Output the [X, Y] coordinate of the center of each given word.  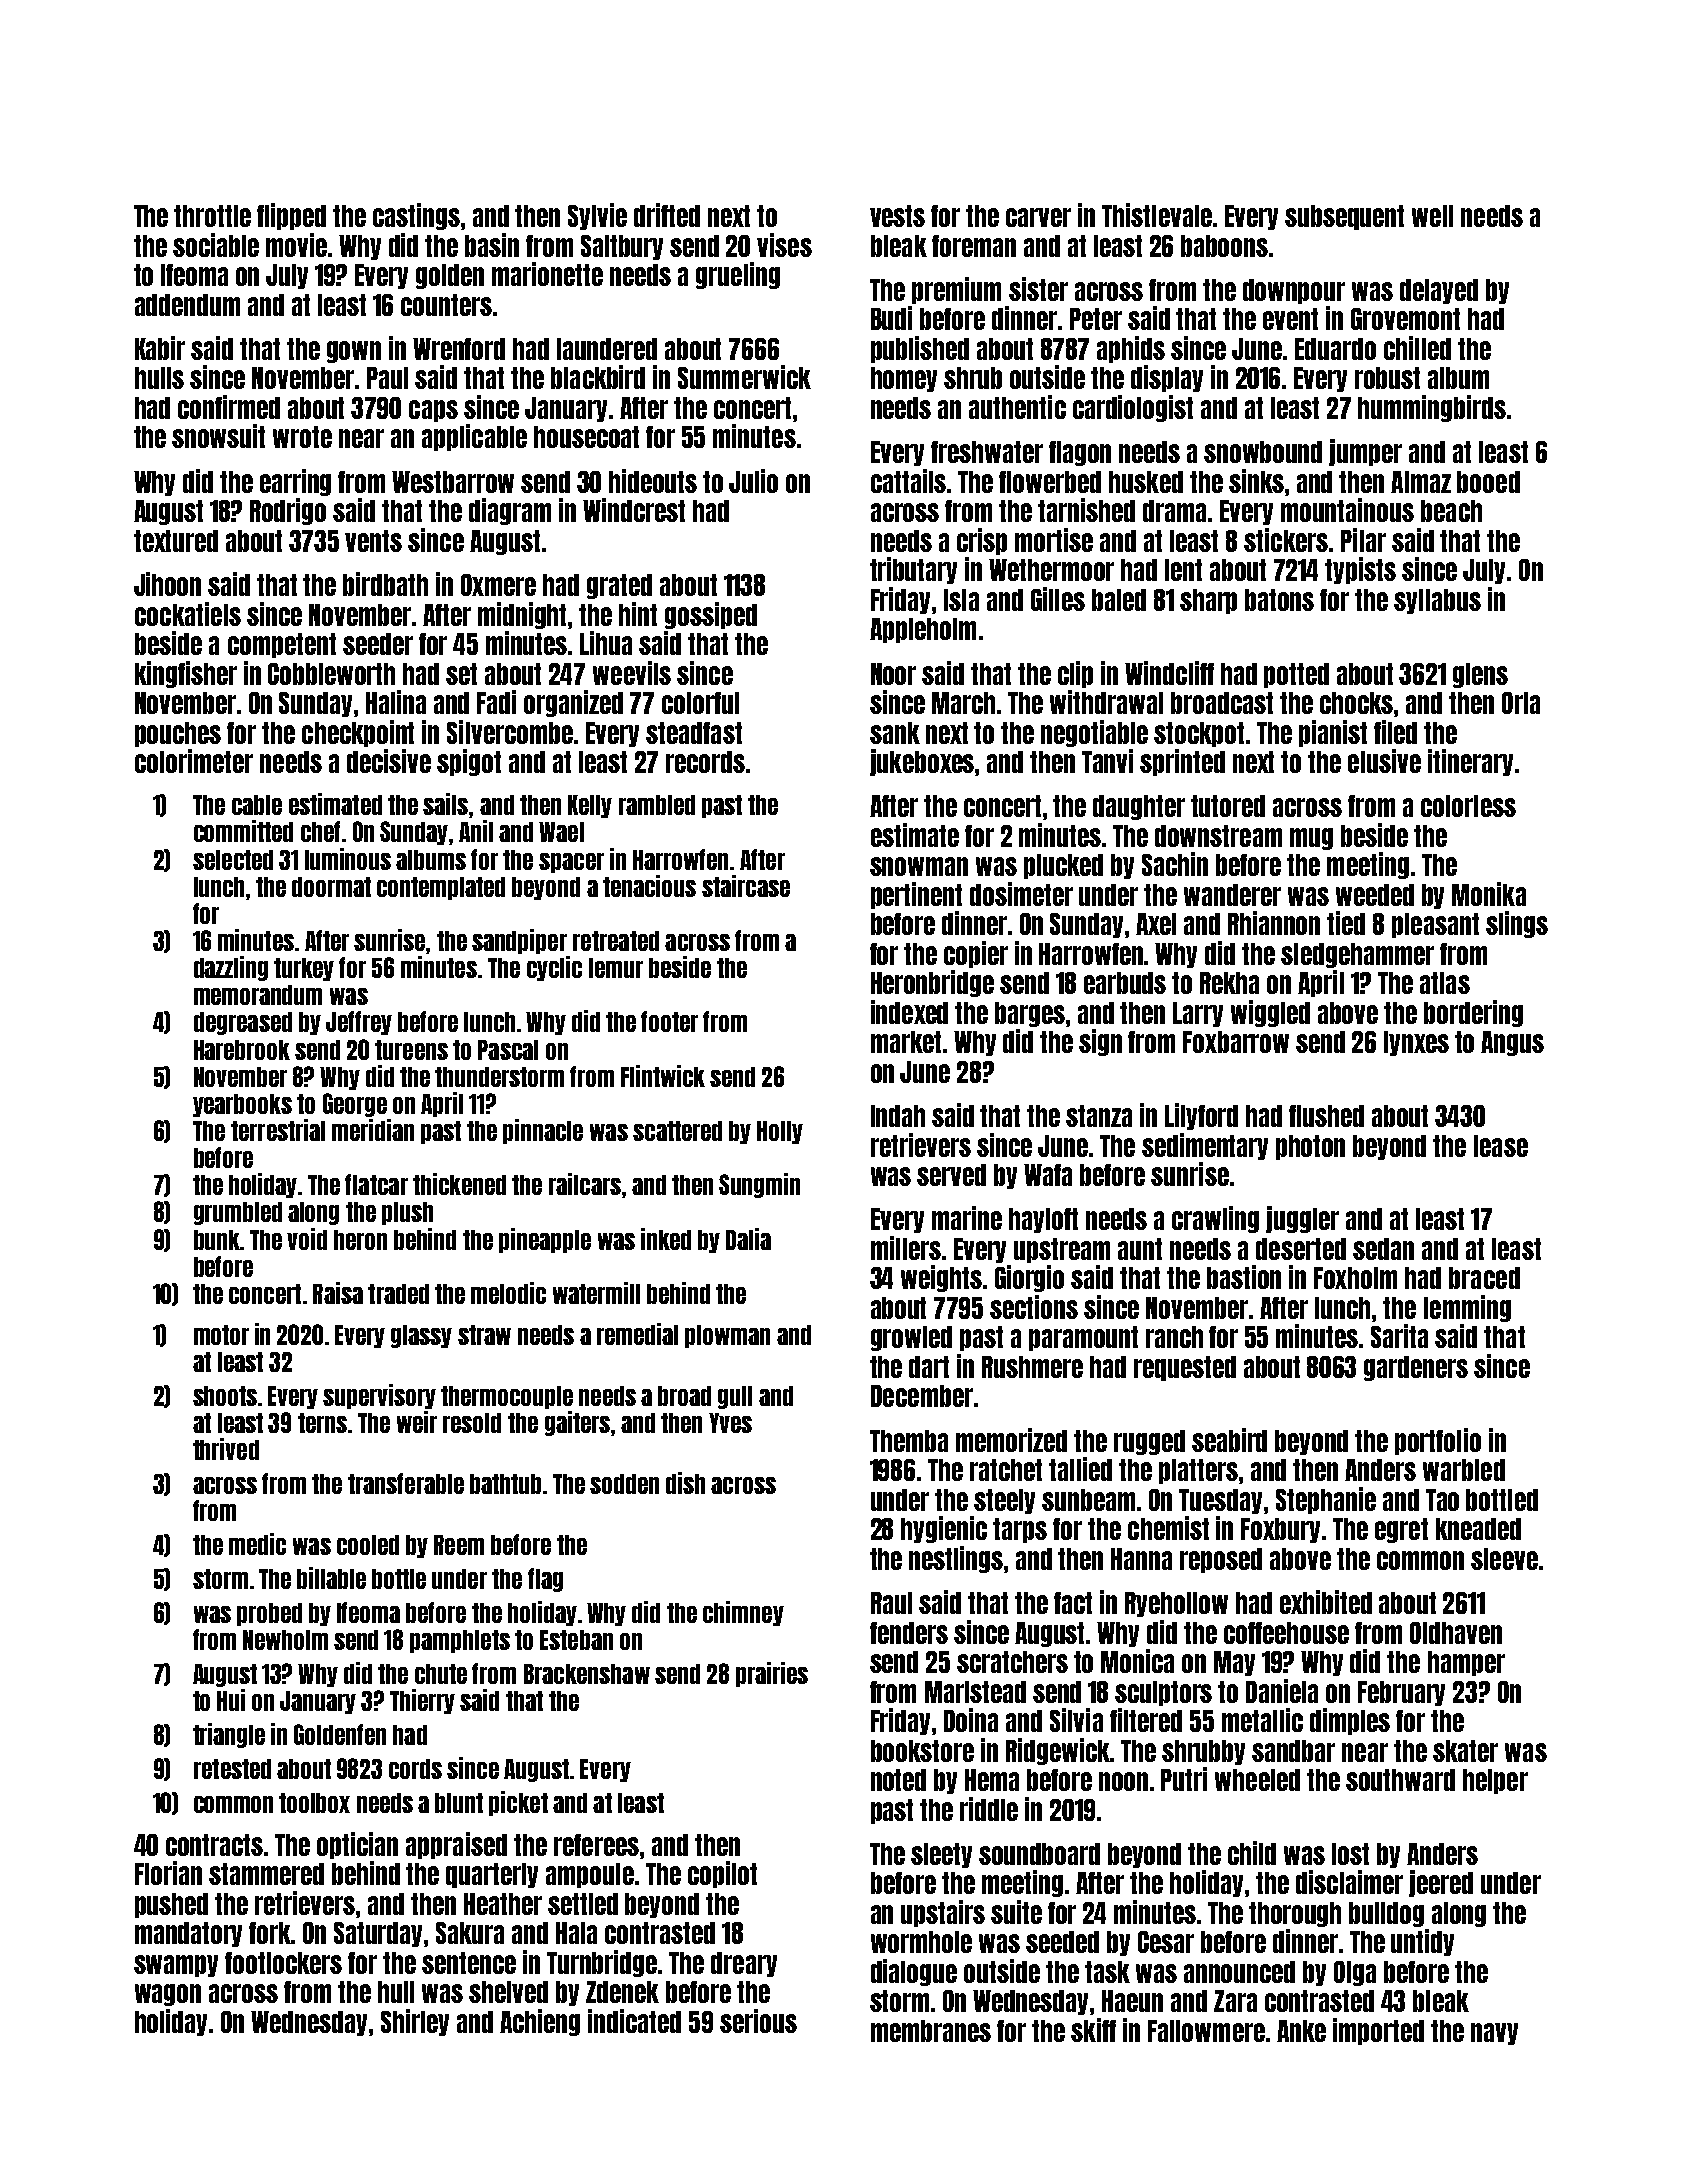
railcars [585, 1184]
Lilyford [1201, 1116]
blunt [459, 1803]
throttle [212, 216]
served [951, 1175]
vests [897, 216]
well [1432, 216]
